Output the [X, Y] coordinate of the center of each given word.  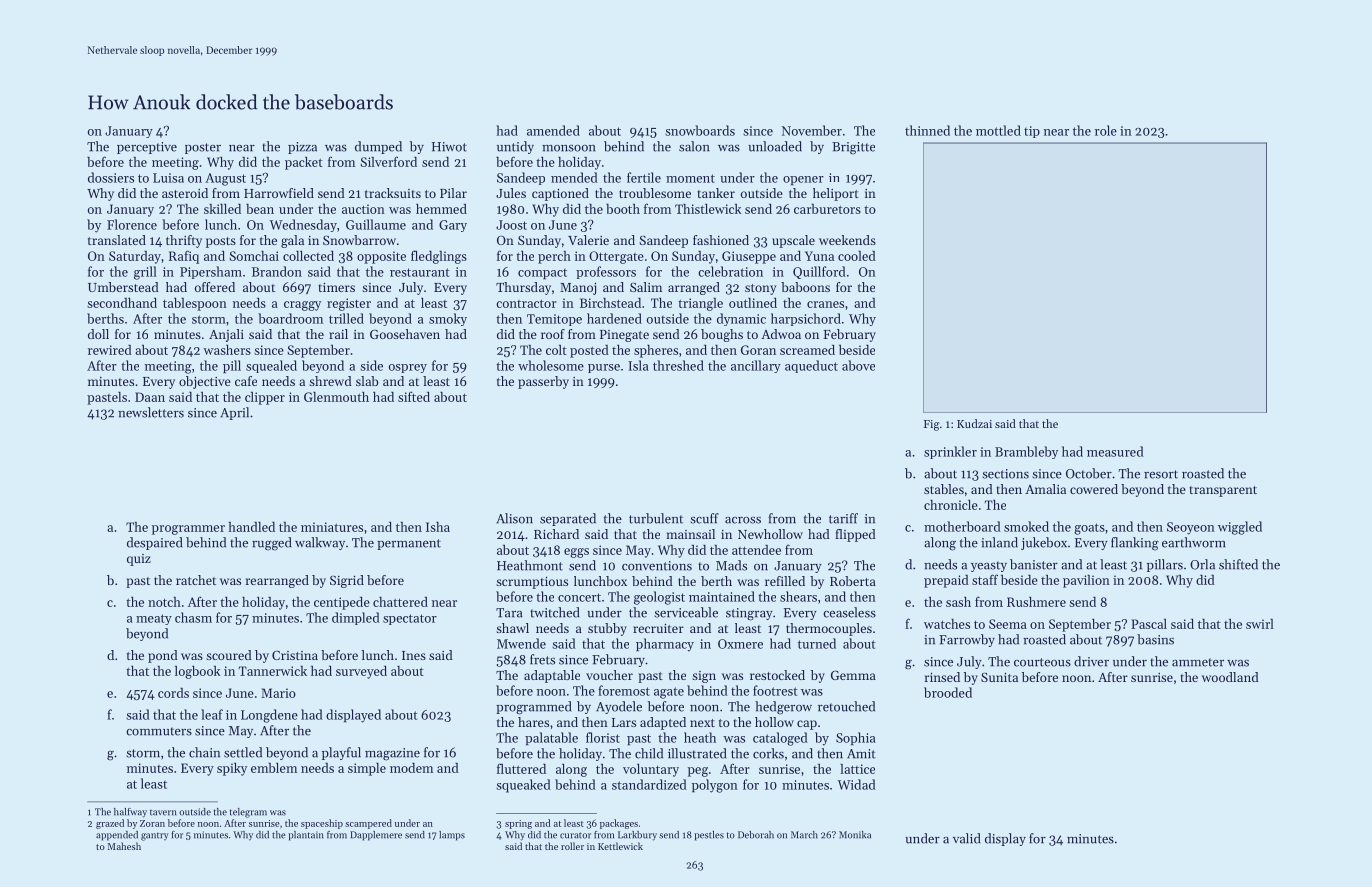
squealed [271, 366]
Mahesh [124, 846]
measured [1115, 451]
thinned [927, 130]
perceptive [147, 148]
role [1106, 130]
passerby [543, 382]
